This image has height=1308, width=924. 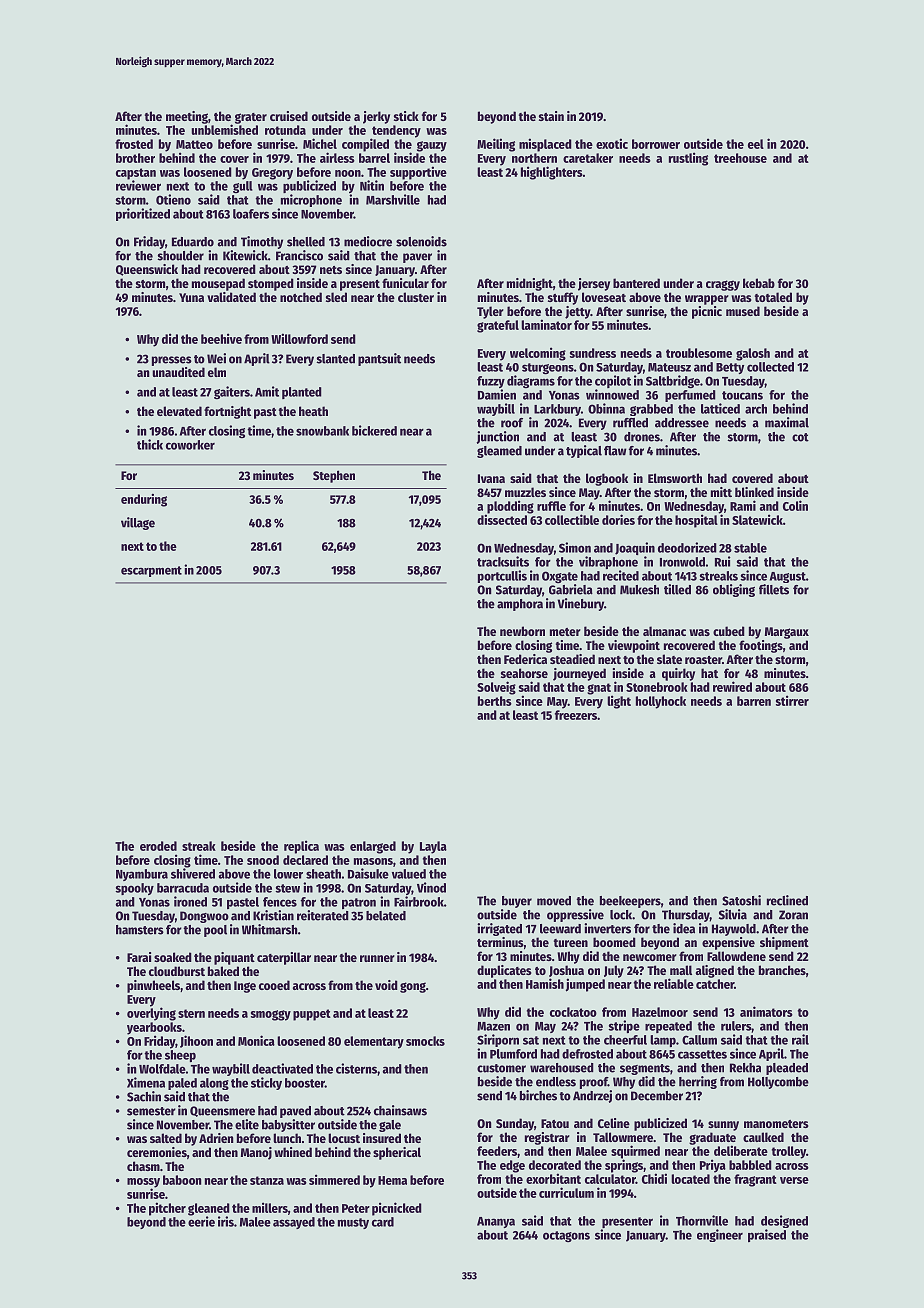 I want to click on prioritized, so click(x=143, y=214).
